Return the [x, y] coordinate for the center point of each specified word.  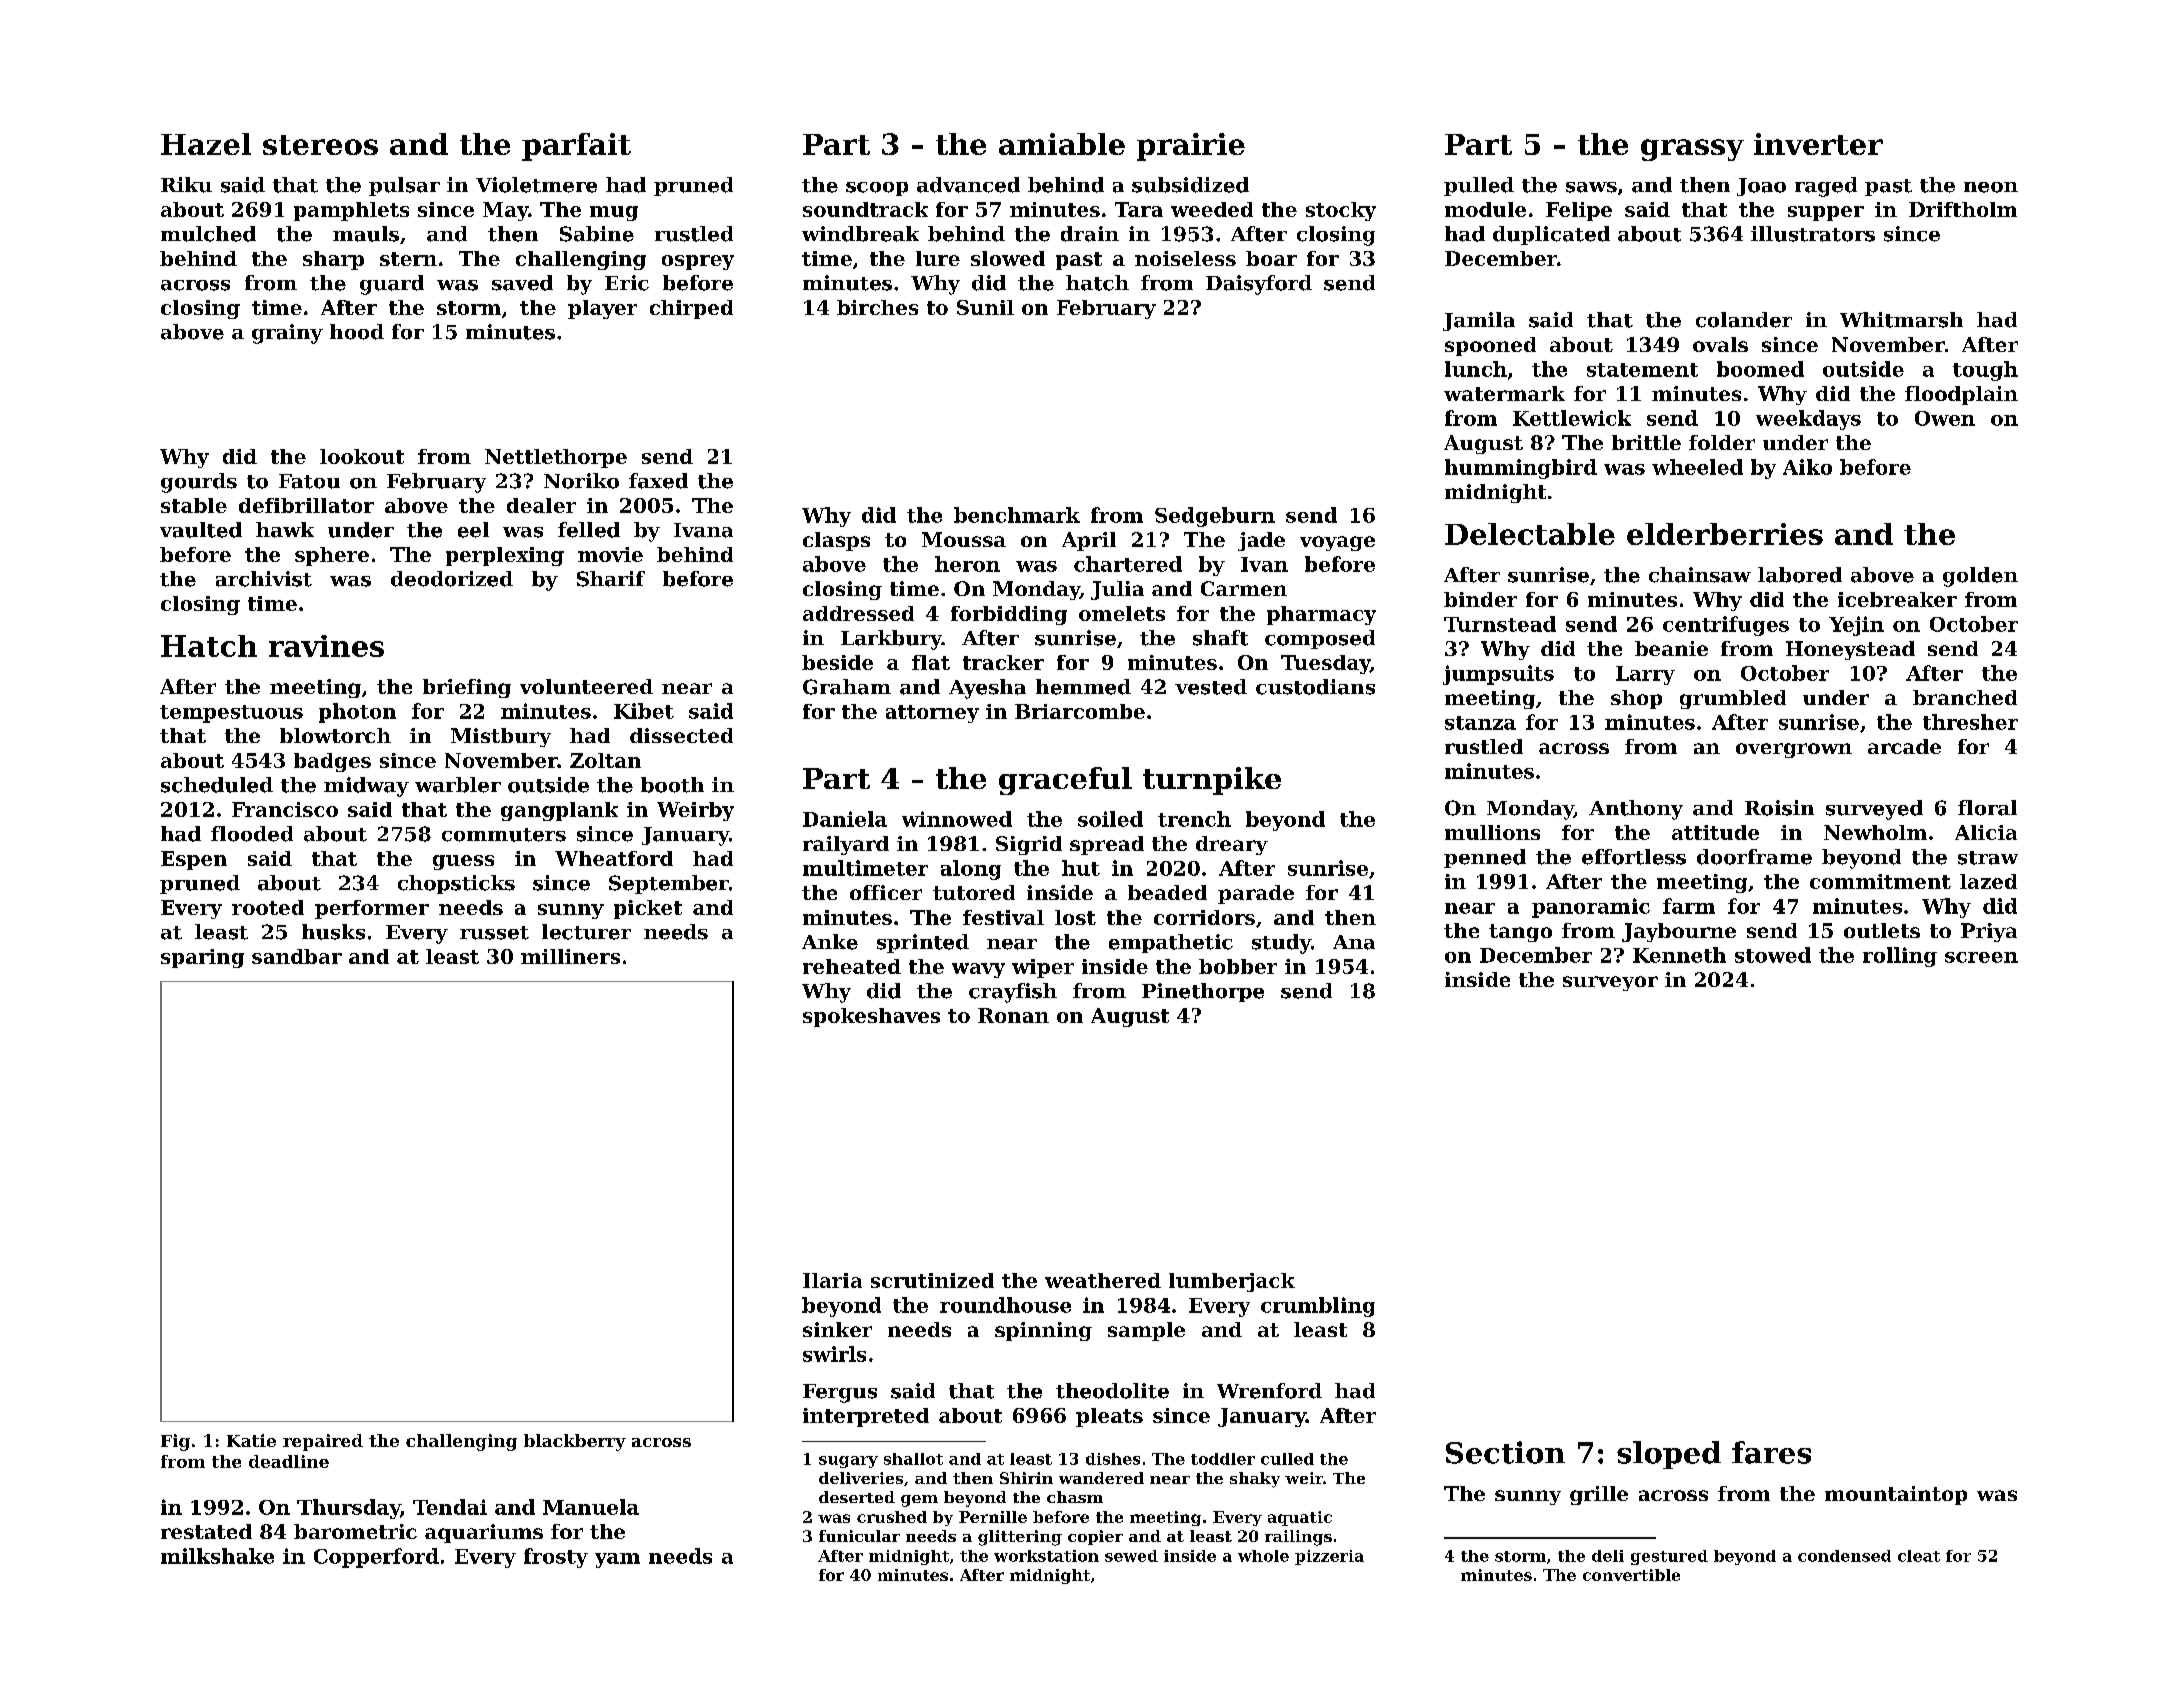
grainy [287, 334]
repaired [323, 1442]
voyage [1337, 543]
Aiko [1807, 467]
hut [1081, 868]
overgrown [1794, 750]
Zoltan [605, 760]
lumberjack [1232, 1282]
